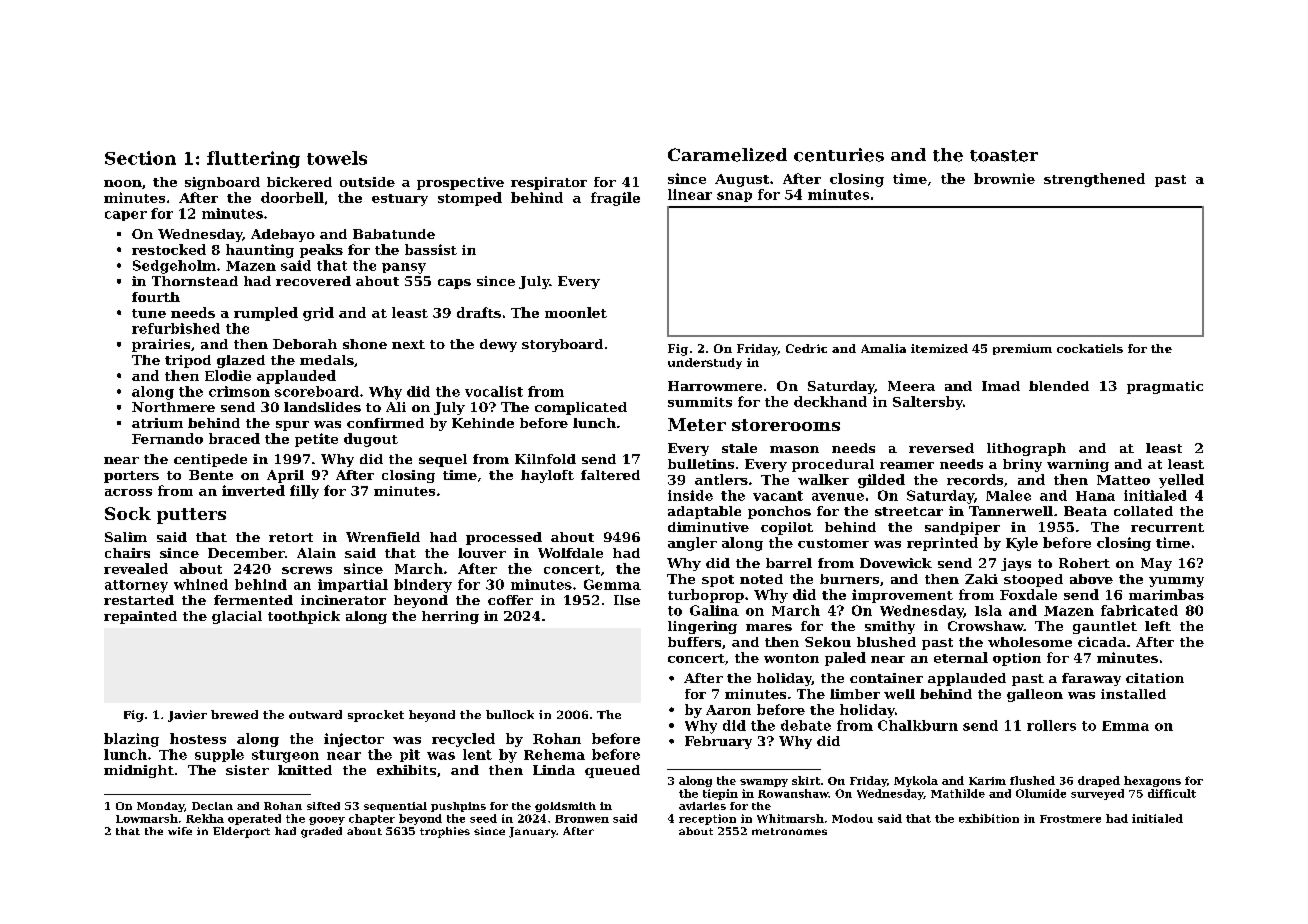  I want to click on premium, so click(1022, 349).
